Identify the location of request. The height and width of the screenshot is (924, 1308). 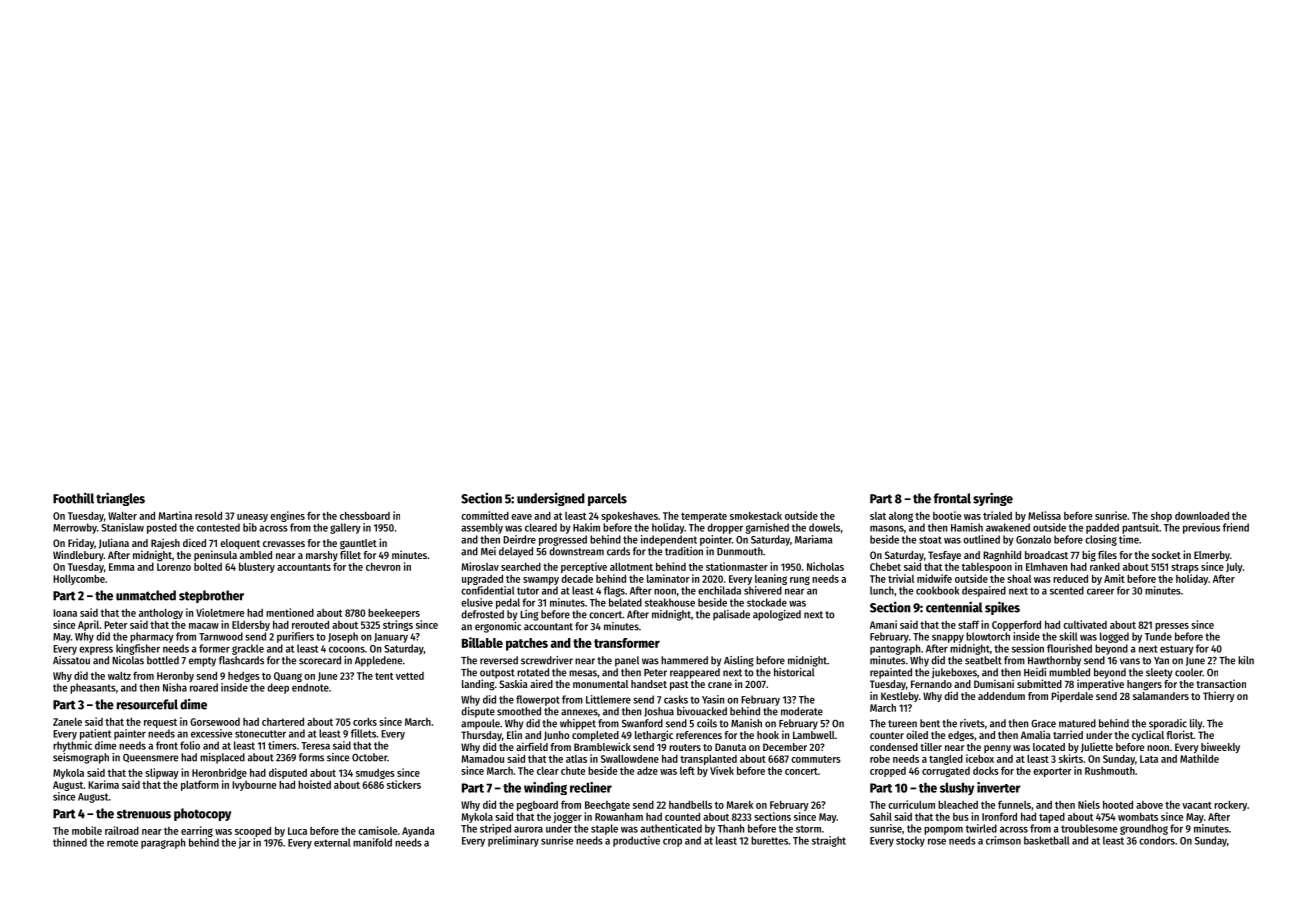
(160, 723).
